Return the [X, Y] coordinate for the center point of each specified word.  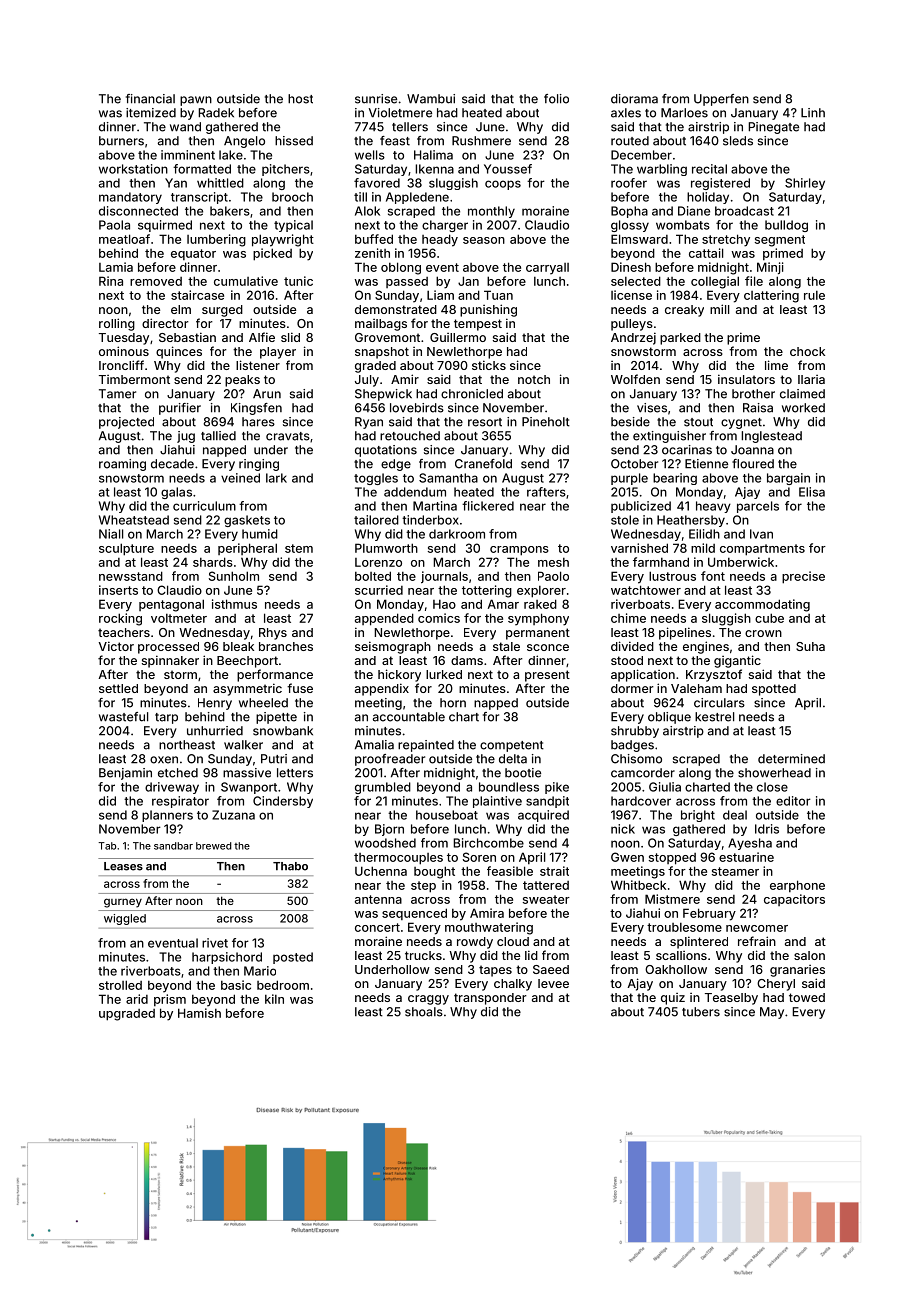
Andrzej [633, 338]
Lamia [116, 267]
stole [625, 520]
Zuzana [233, 815]
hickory [399, 675]
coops [503, 185]
